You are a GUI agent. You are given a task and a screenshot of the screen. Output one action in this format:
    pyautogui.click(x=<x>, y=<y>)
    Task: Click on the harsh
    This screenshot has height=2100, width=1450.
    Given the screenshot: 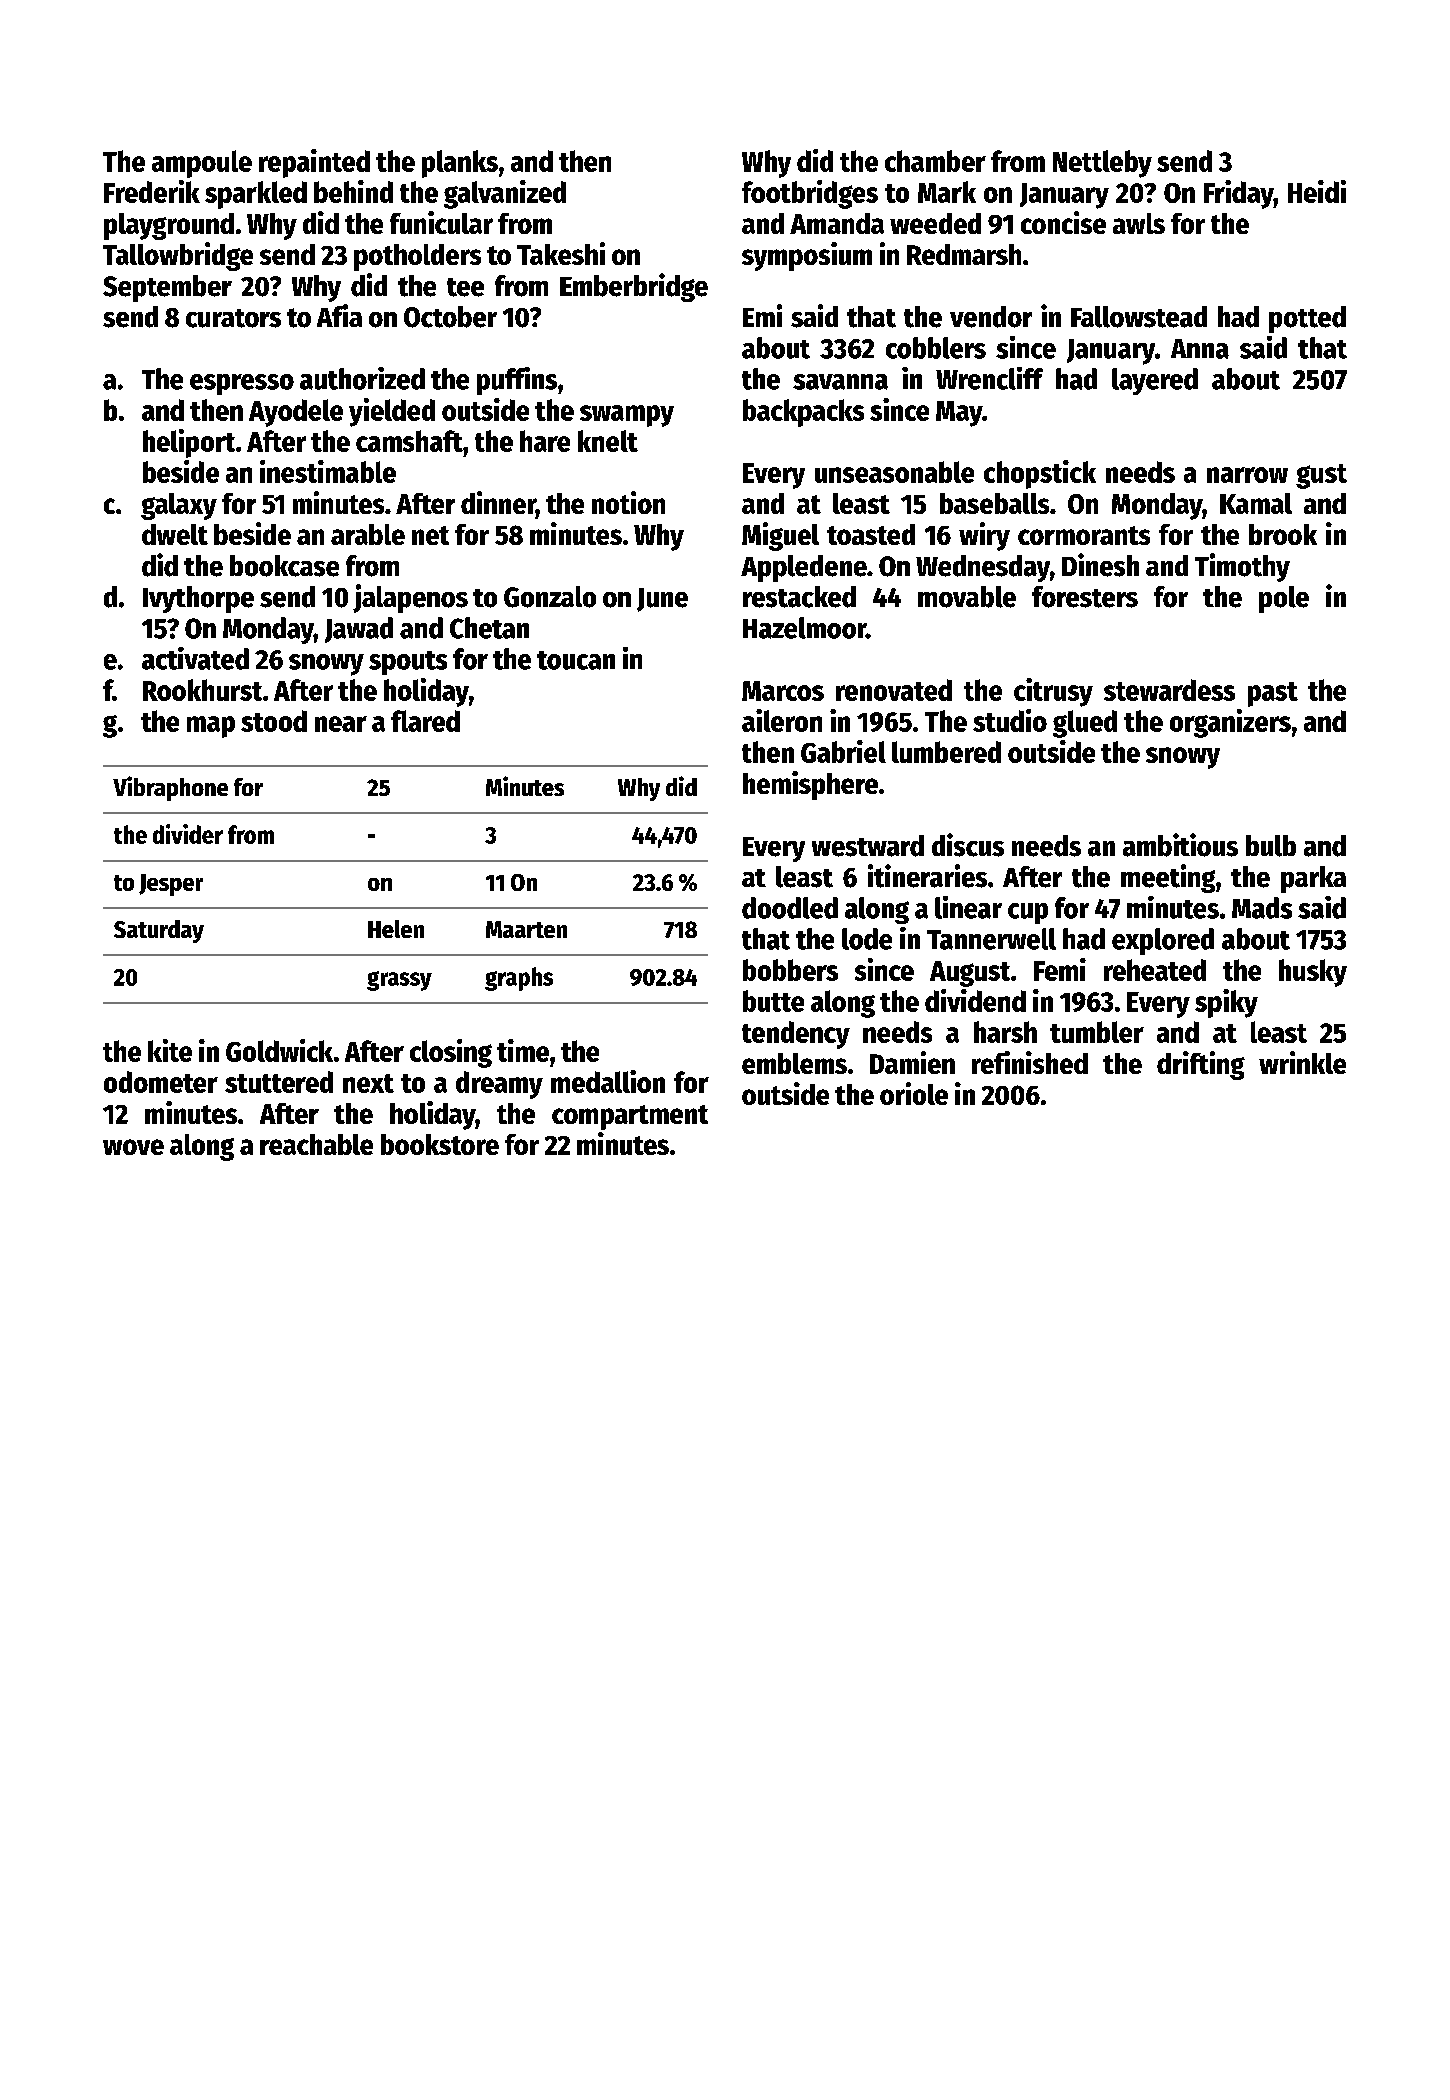 What is the action you would take?
    pyautogui.click(x=1005, y=1032)
